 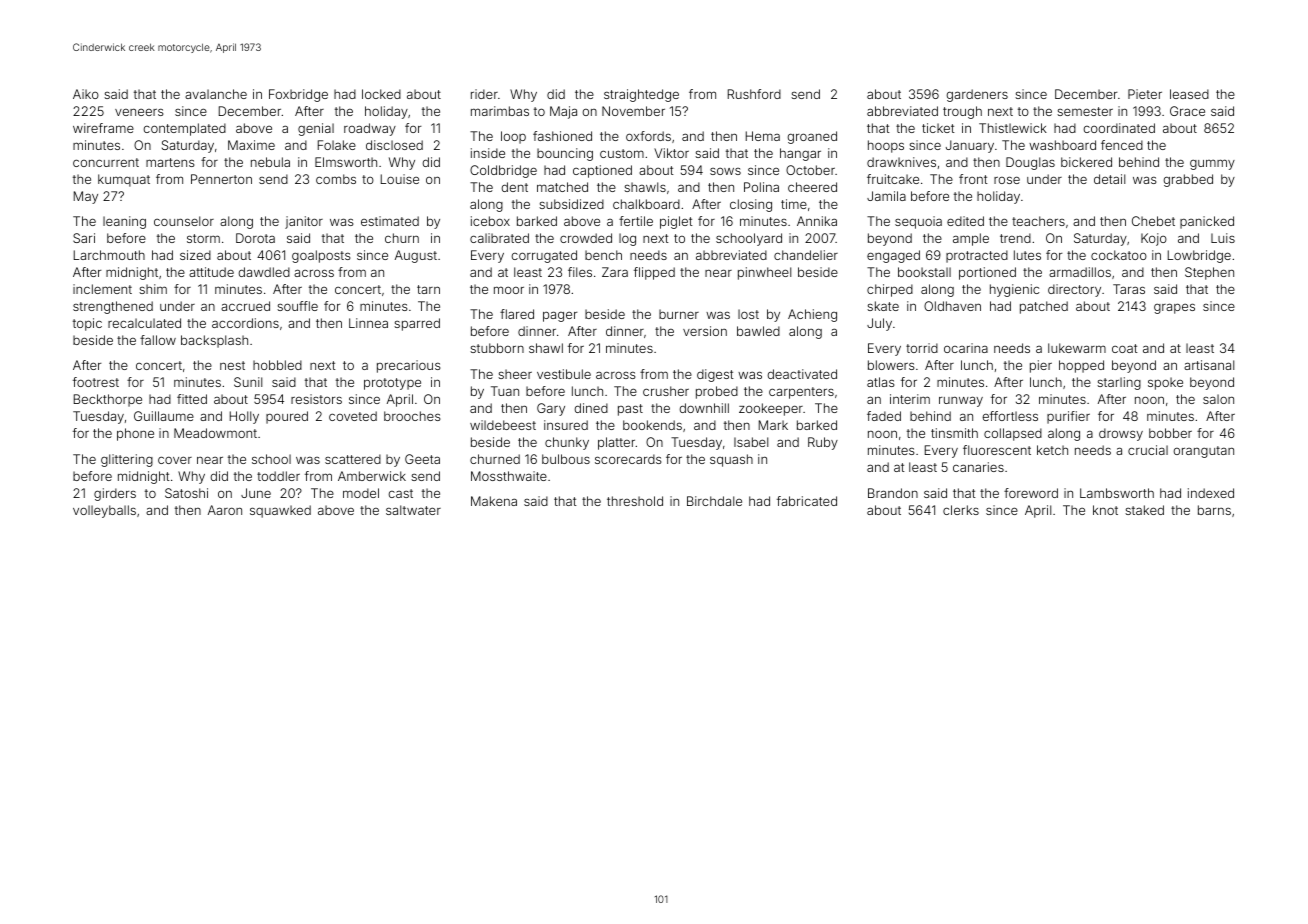 What do you see at coordinates (1105, 510) in the screenshot?
I see `knot` at bounding box center [1105, 510].
